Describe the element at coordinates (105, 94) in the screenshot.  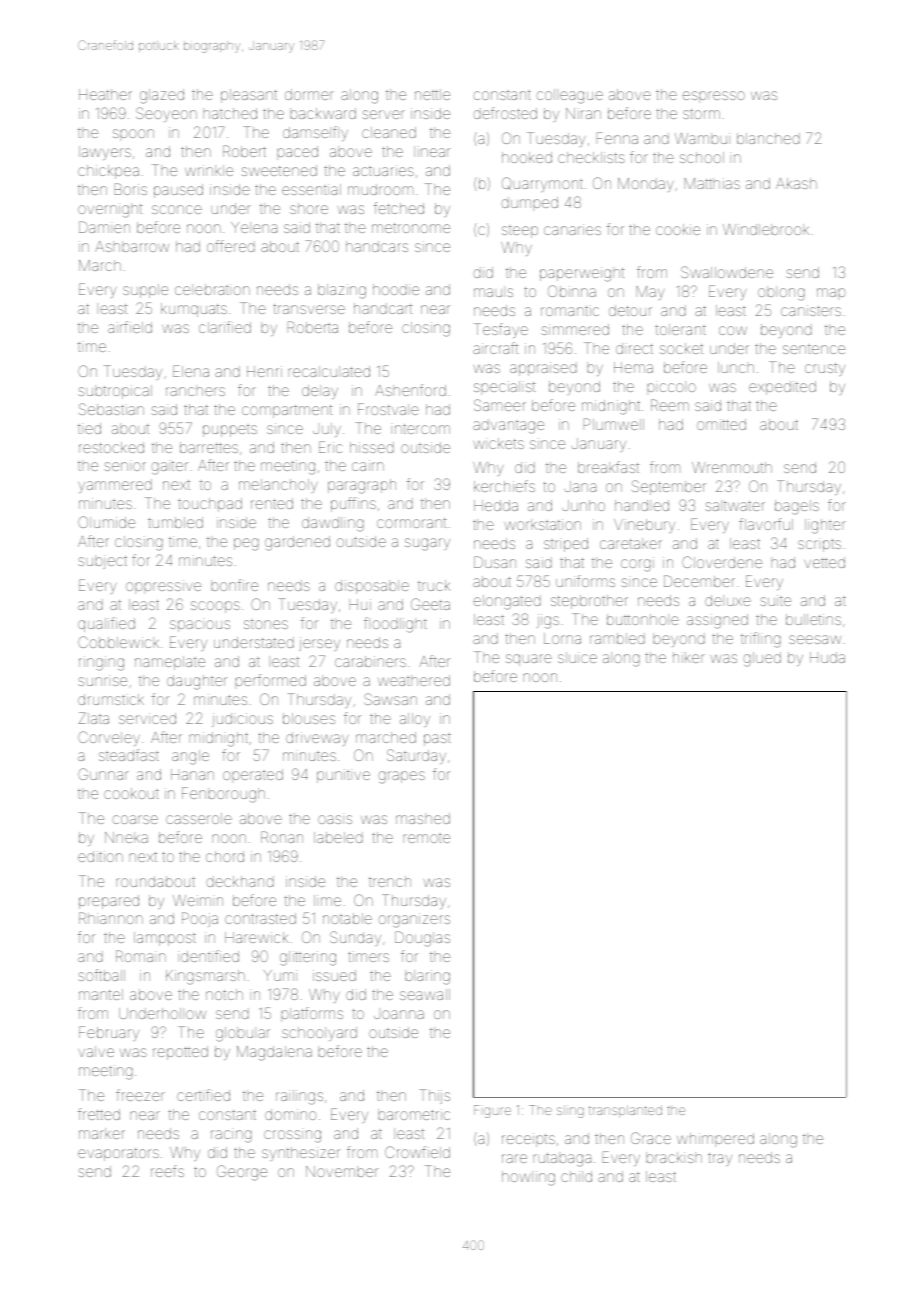
I see `Heather` at that location.
